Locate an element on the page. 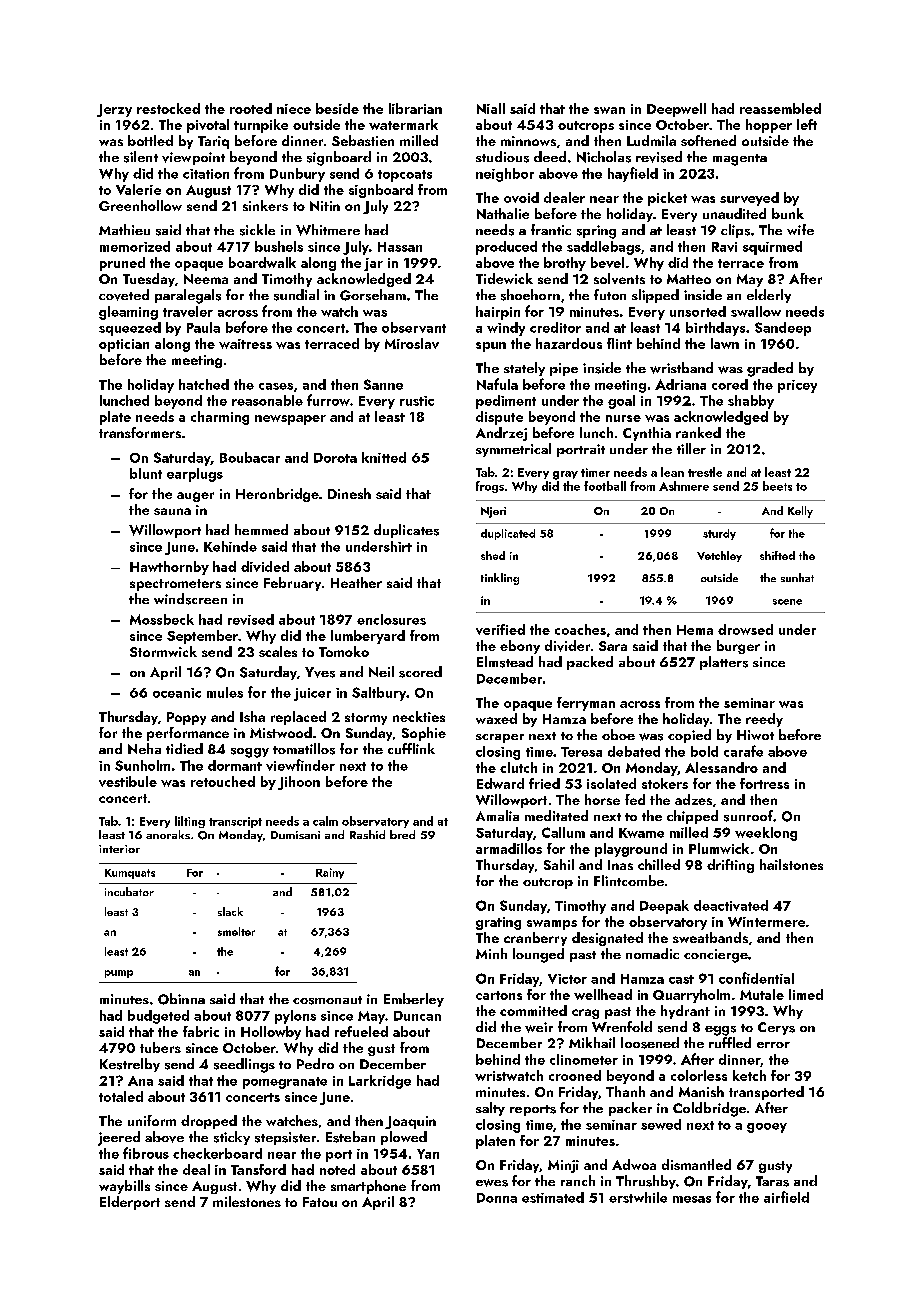  Ashmere is located at coordinates (684, 486).
